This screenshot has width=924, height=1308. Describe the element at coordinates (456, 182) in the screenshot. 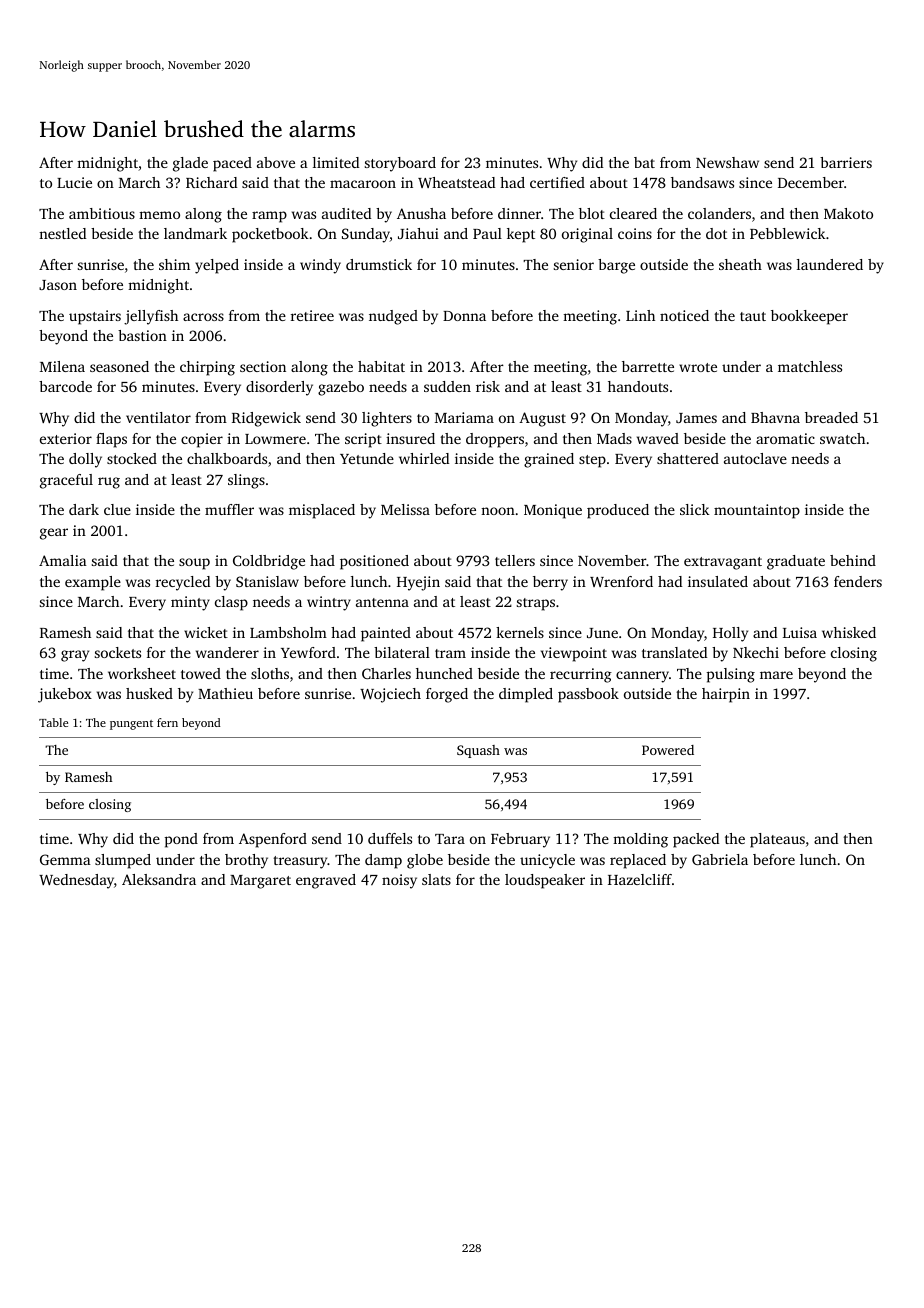

I see `Wheatstead` at that location.
